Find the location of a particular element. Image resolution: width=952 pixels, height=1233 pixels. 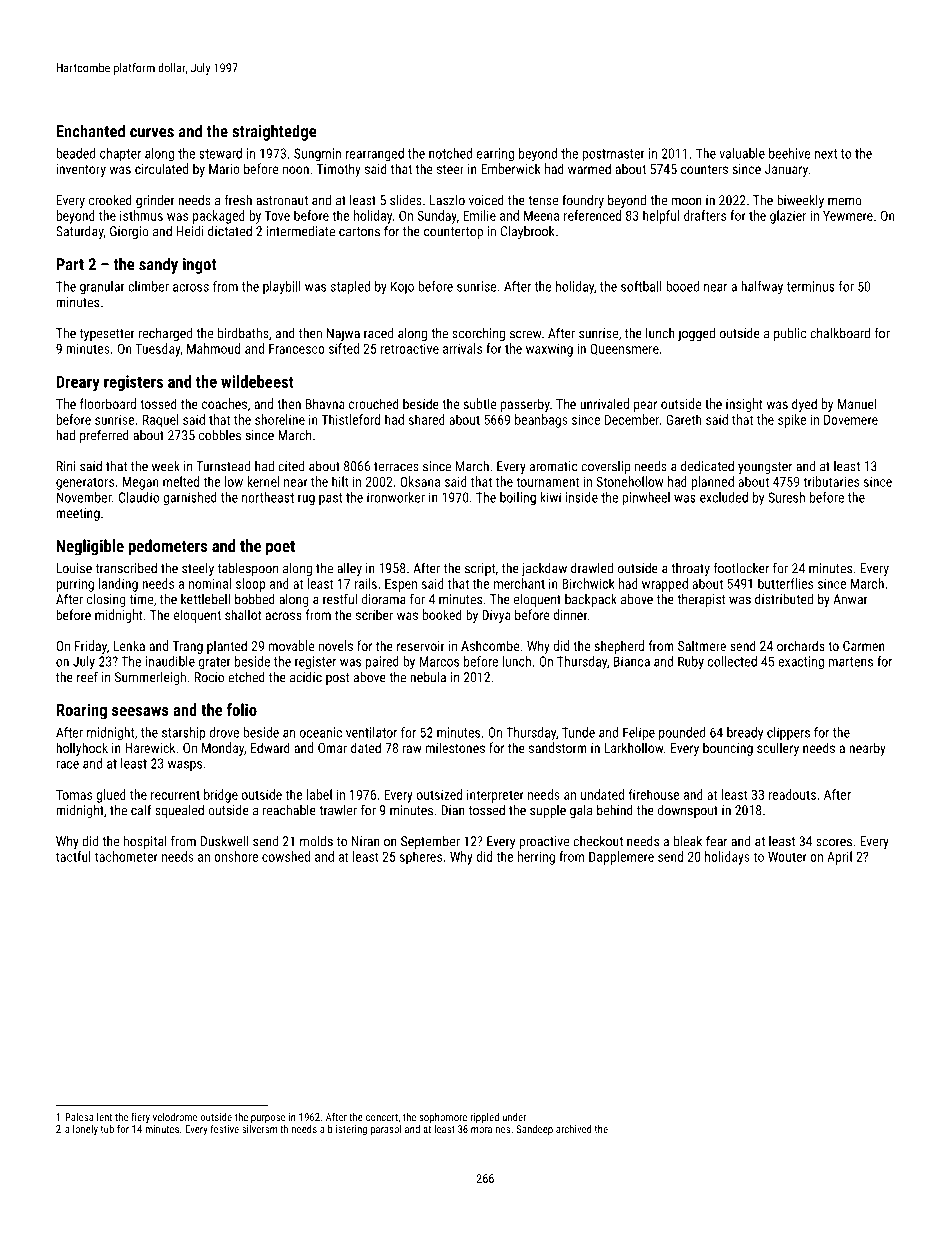

Divya is located at coordinates (496, 616).
